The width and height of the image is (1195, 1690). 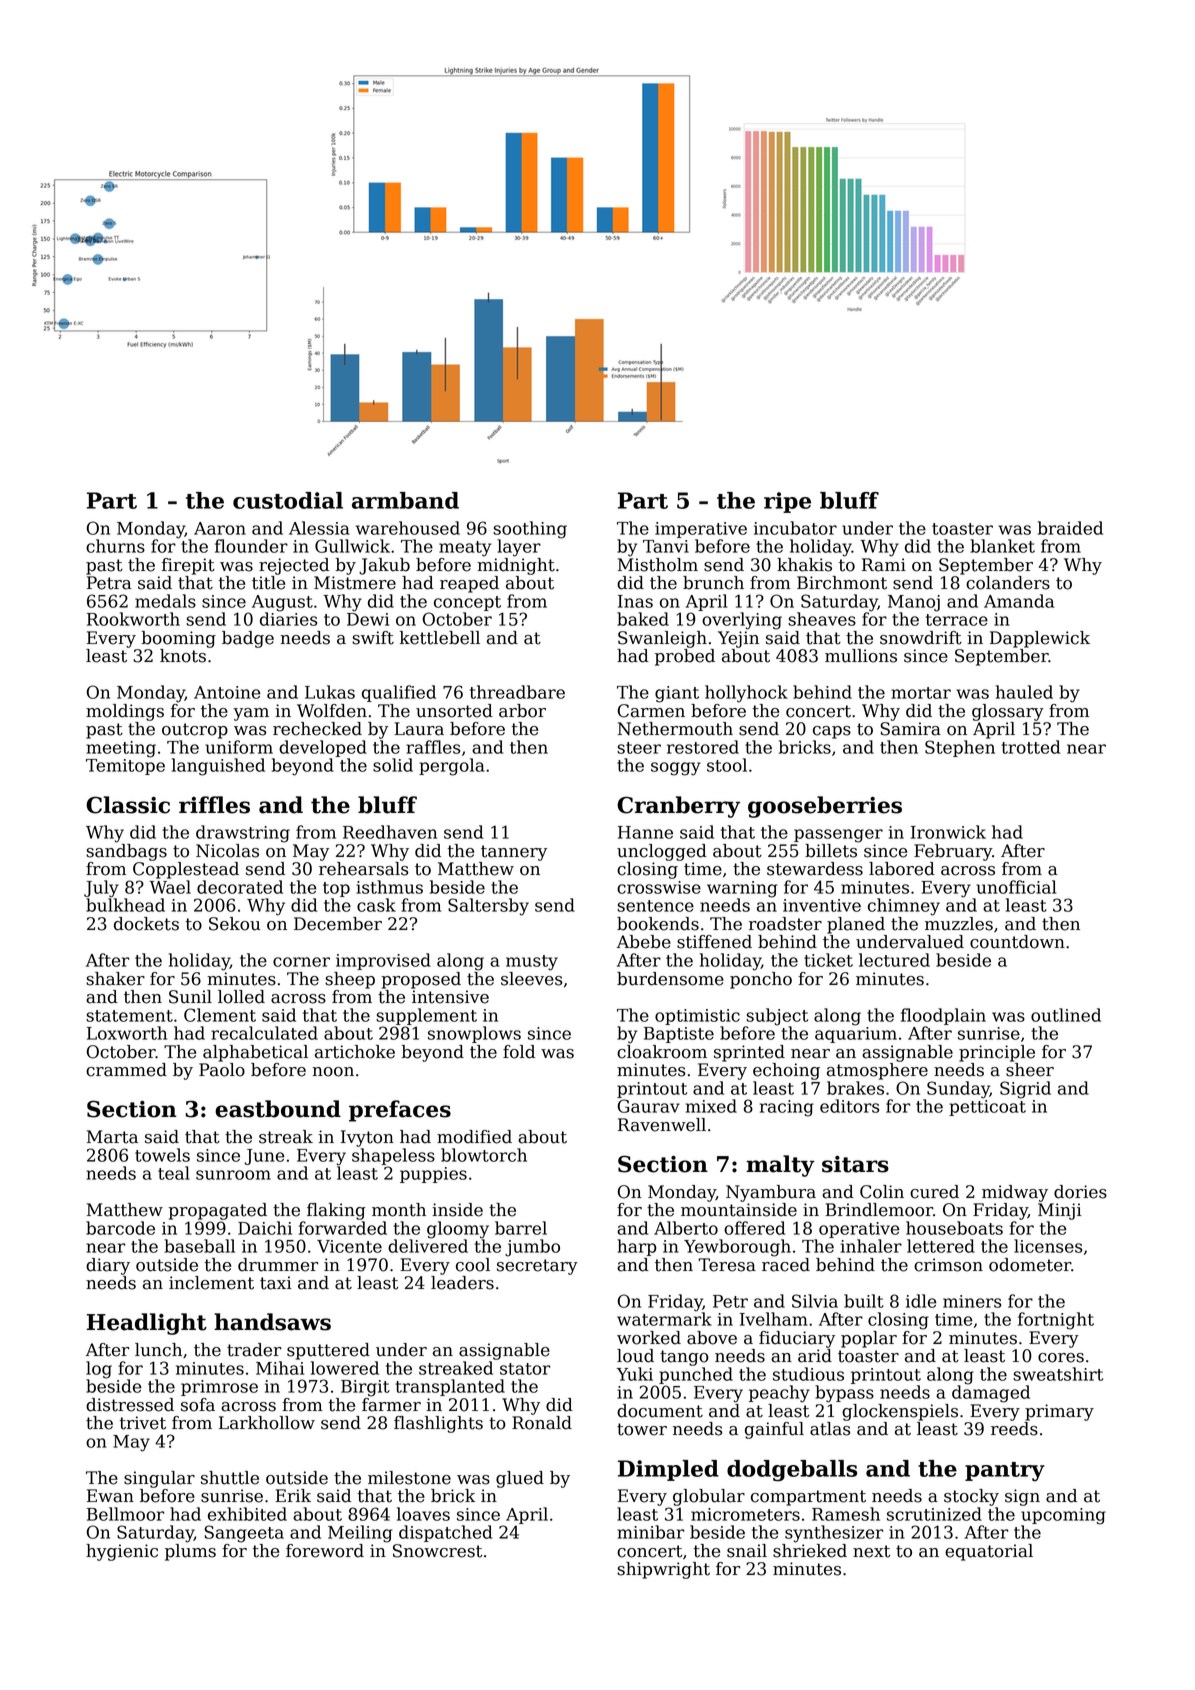 I want to click on next, so click(x=871, y=1551).
